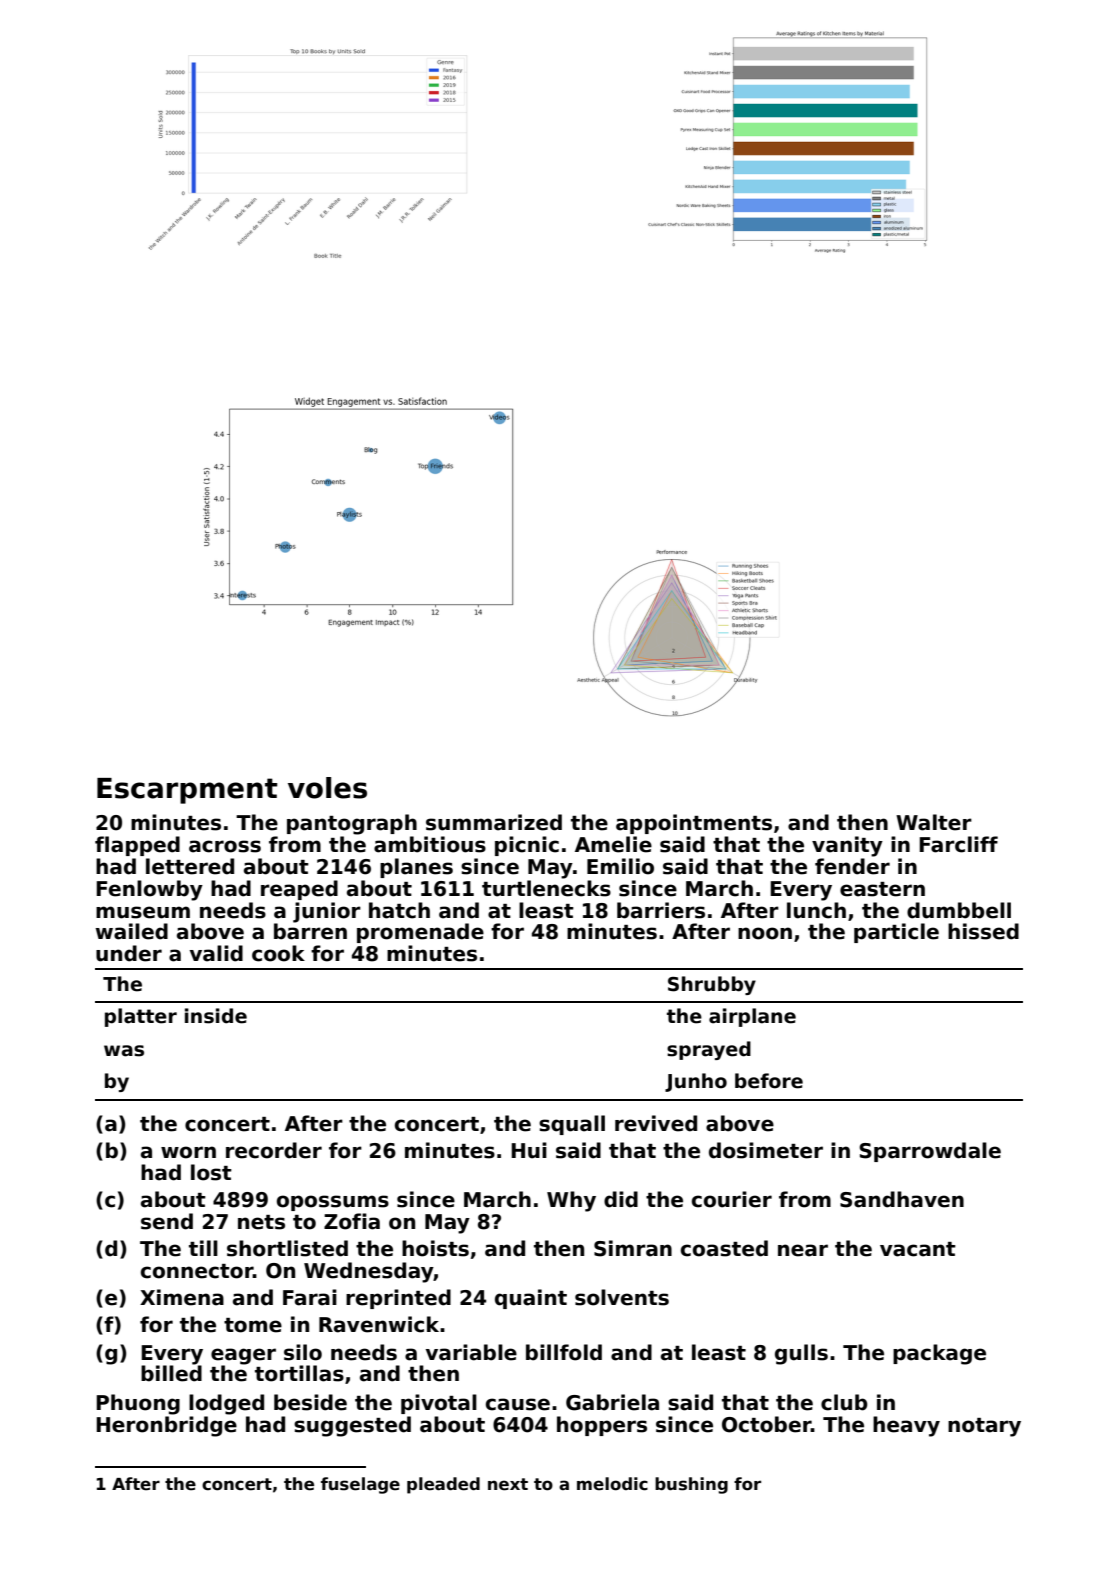 This document has width=1118, height=1589. Describe the element at coordinates (124, 1051) in the document. I see `was` at that location.
